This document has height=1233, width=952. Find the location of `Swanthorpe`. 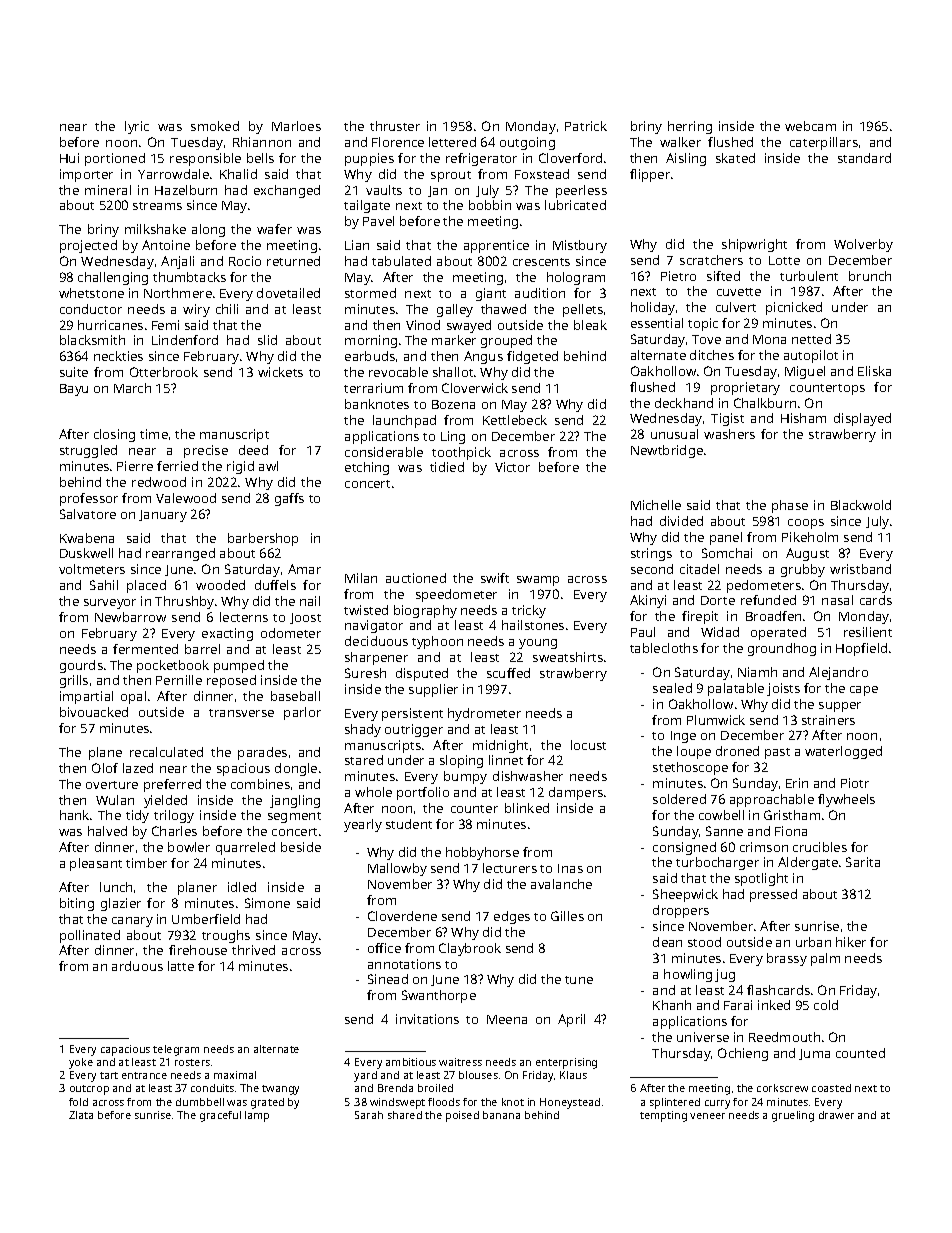

Swanthorpe is located at coordinates (439, 996).
